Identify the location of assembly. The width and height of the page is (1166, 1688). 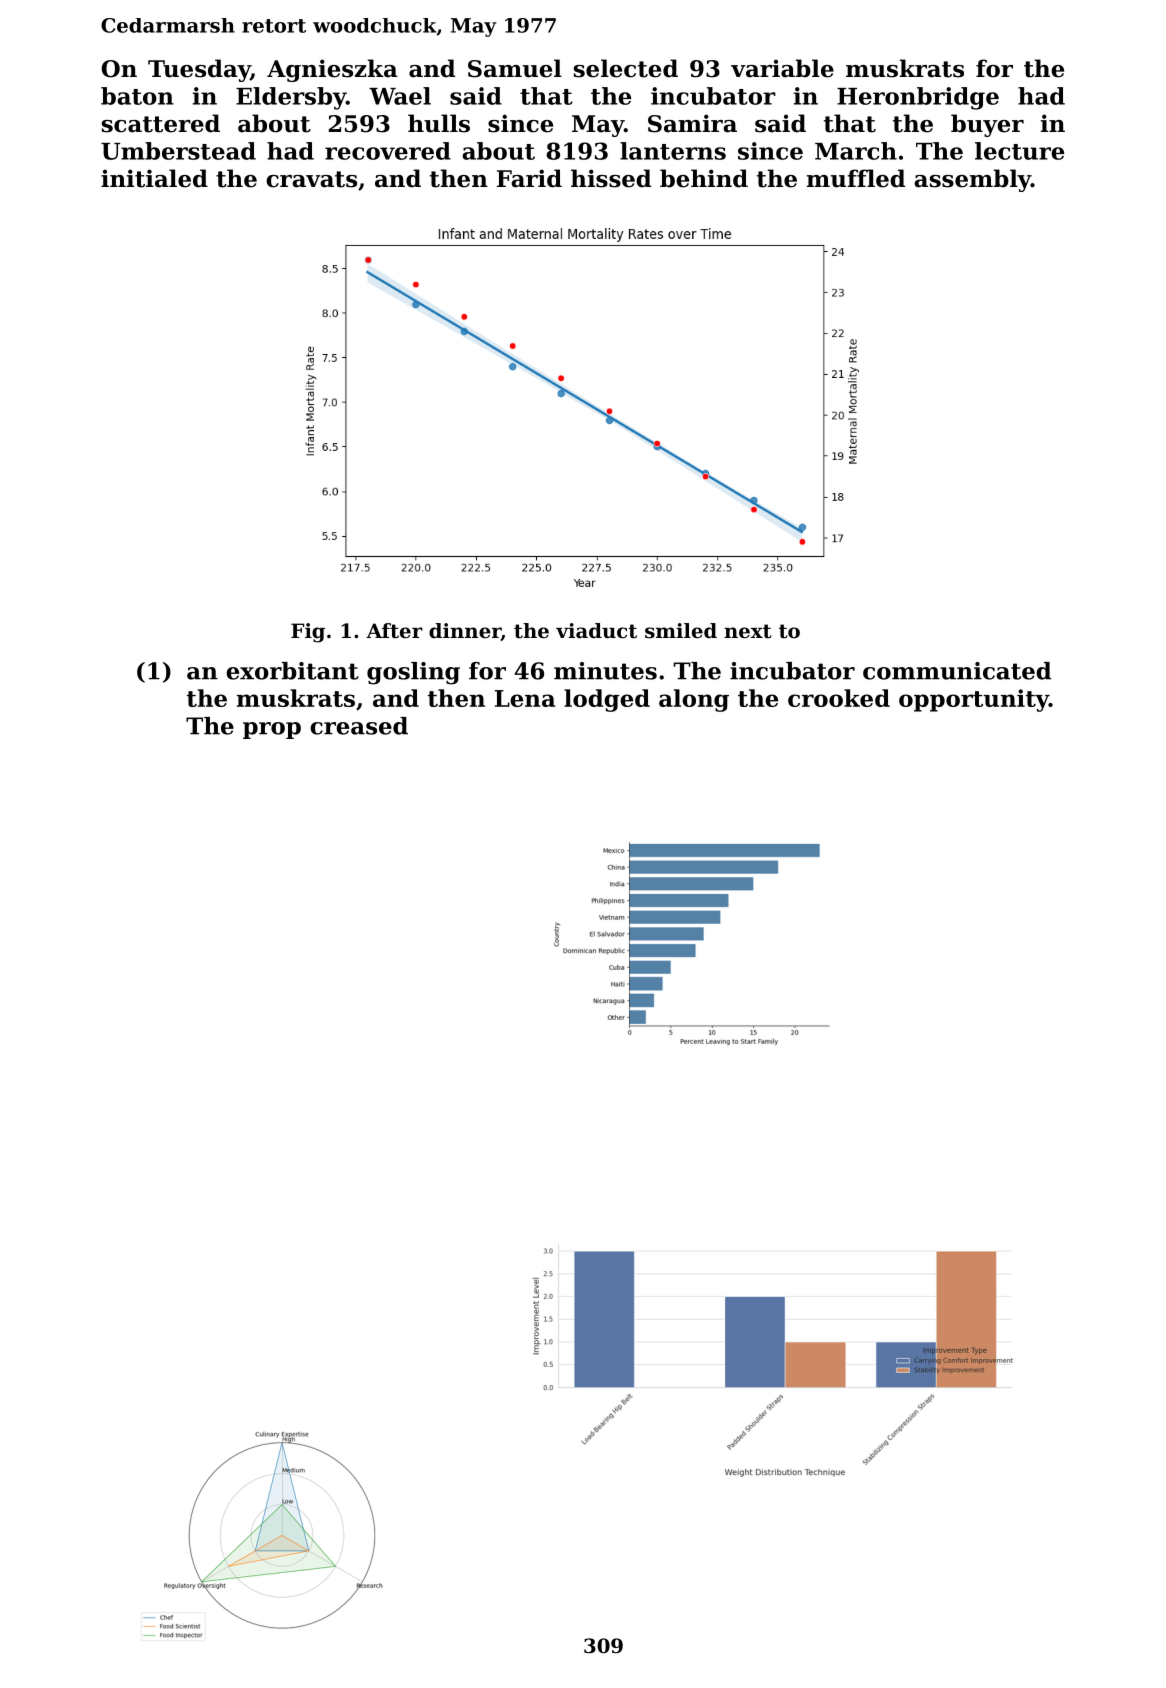
(972, 180).
